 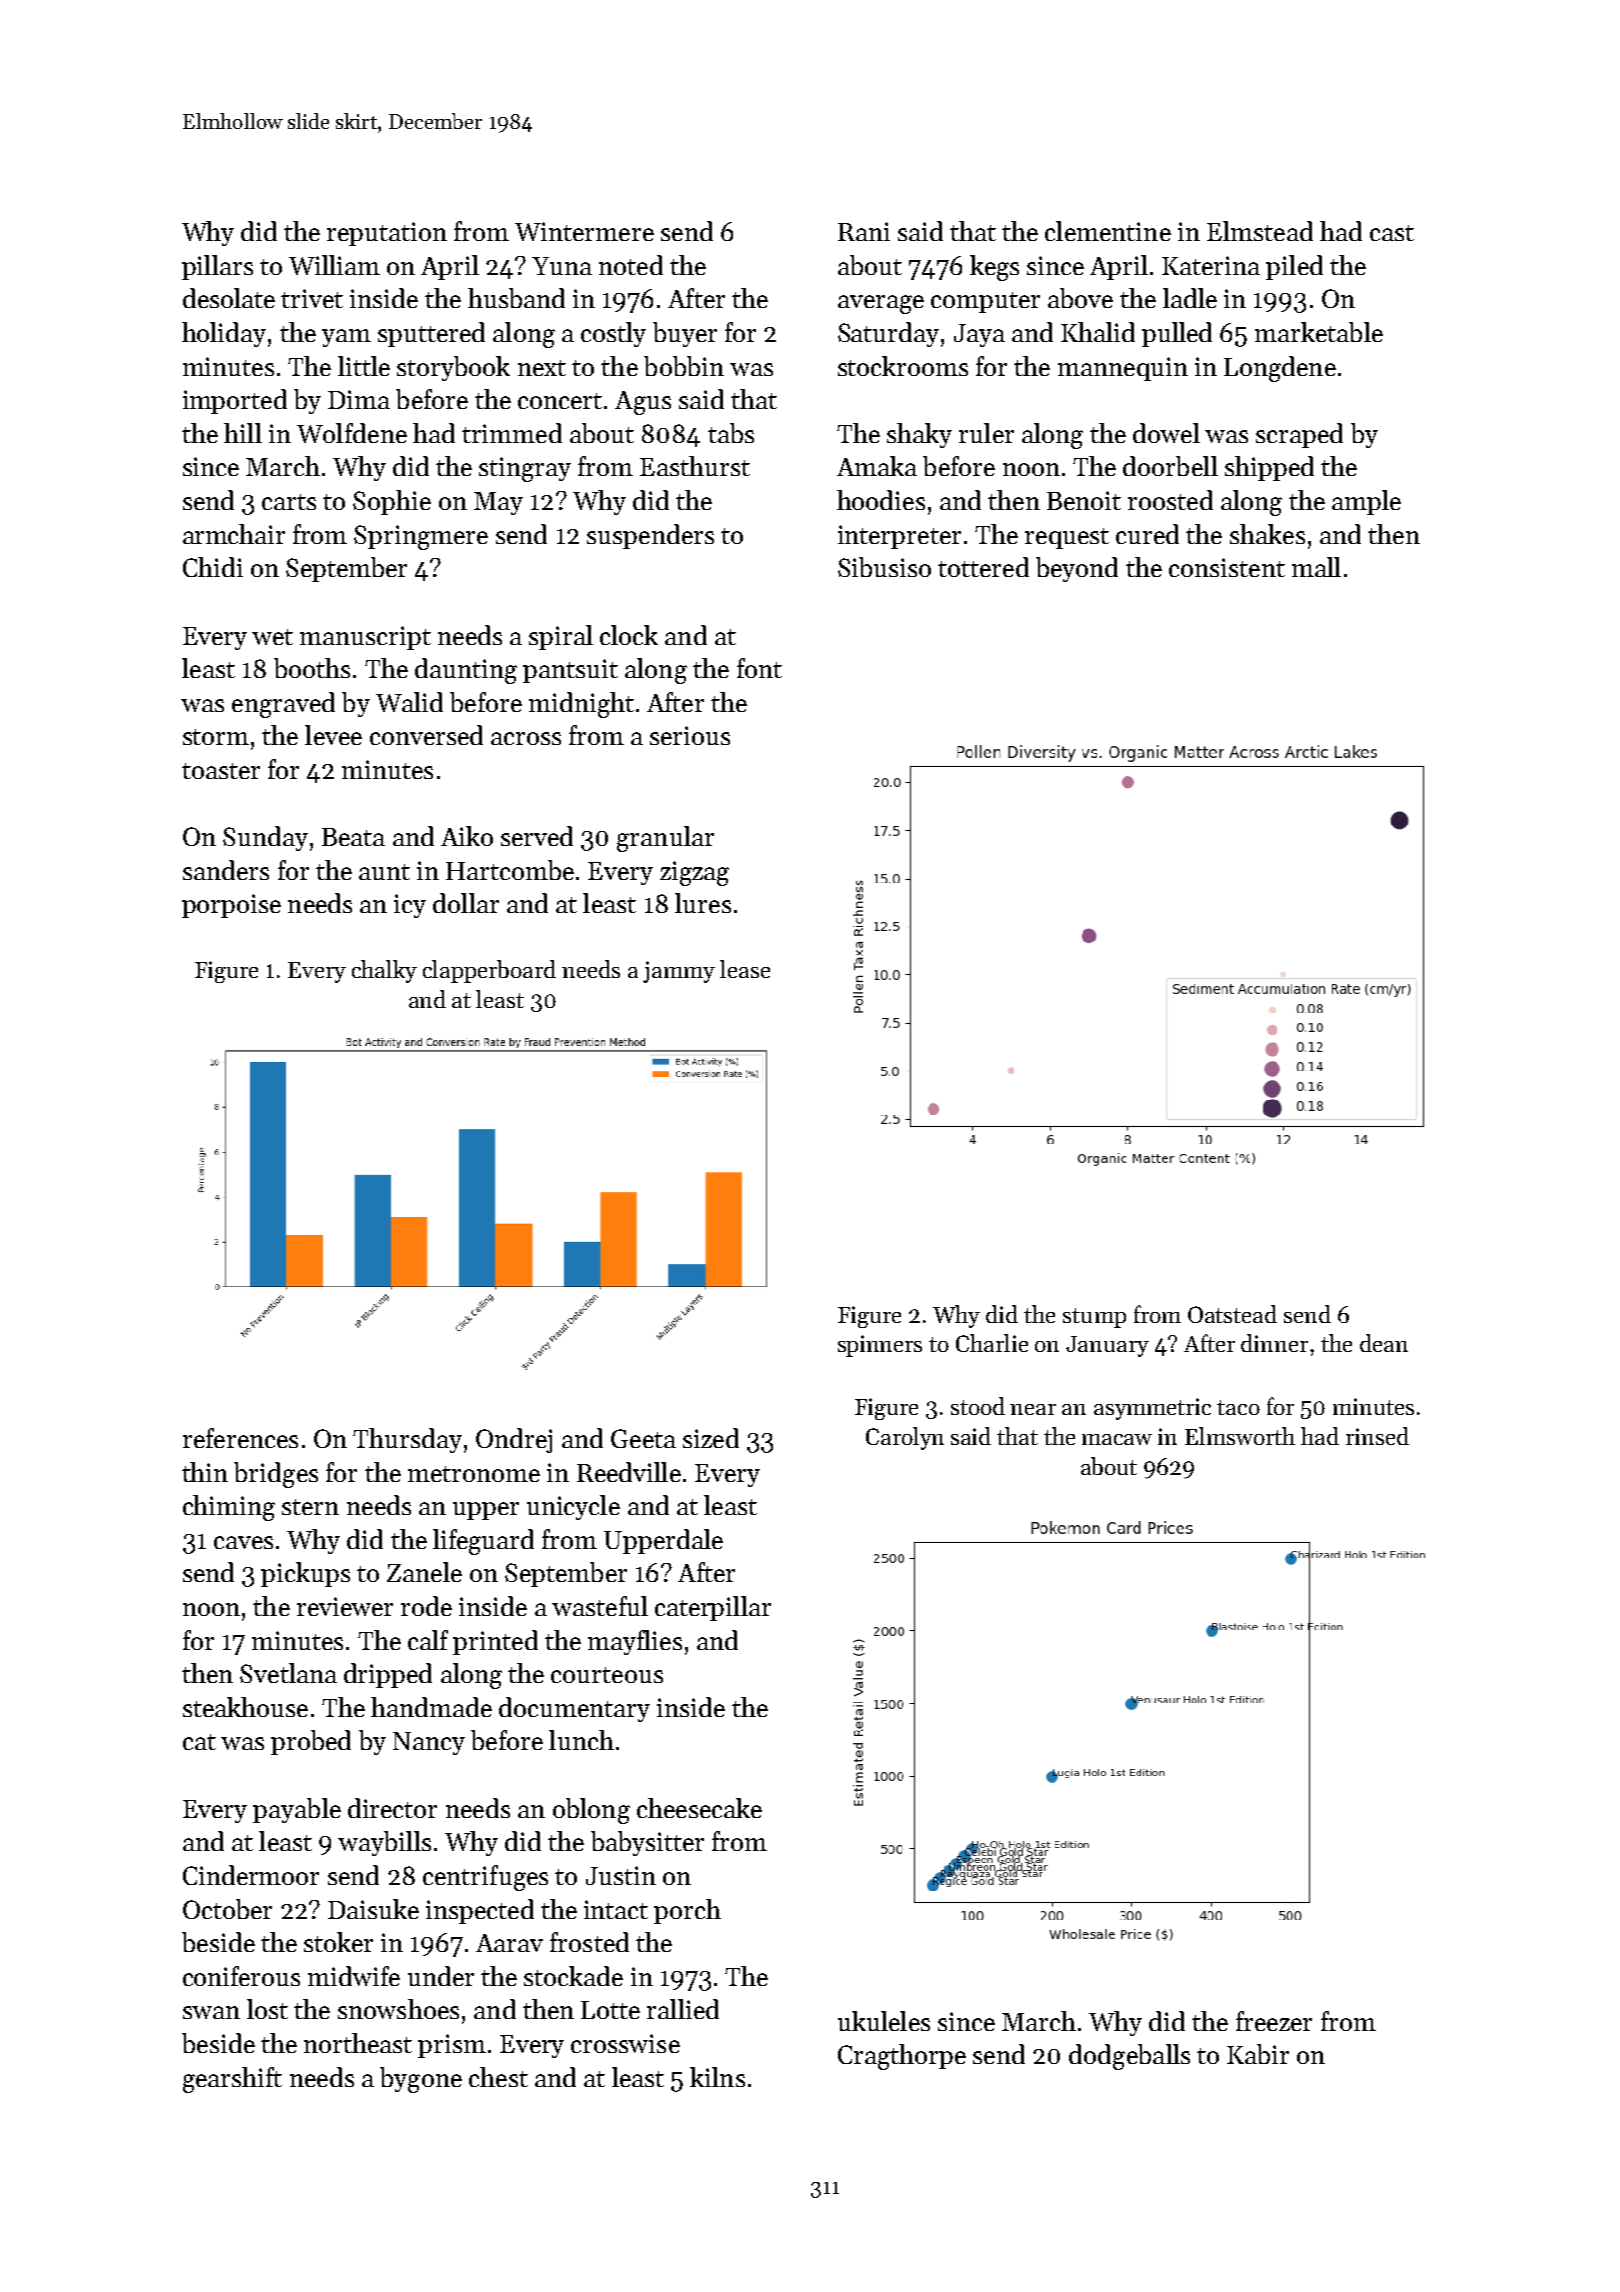 What do you see at coordinates (650, 536) in the image?
I see `suspenders` at bounding box center [650, 536].
